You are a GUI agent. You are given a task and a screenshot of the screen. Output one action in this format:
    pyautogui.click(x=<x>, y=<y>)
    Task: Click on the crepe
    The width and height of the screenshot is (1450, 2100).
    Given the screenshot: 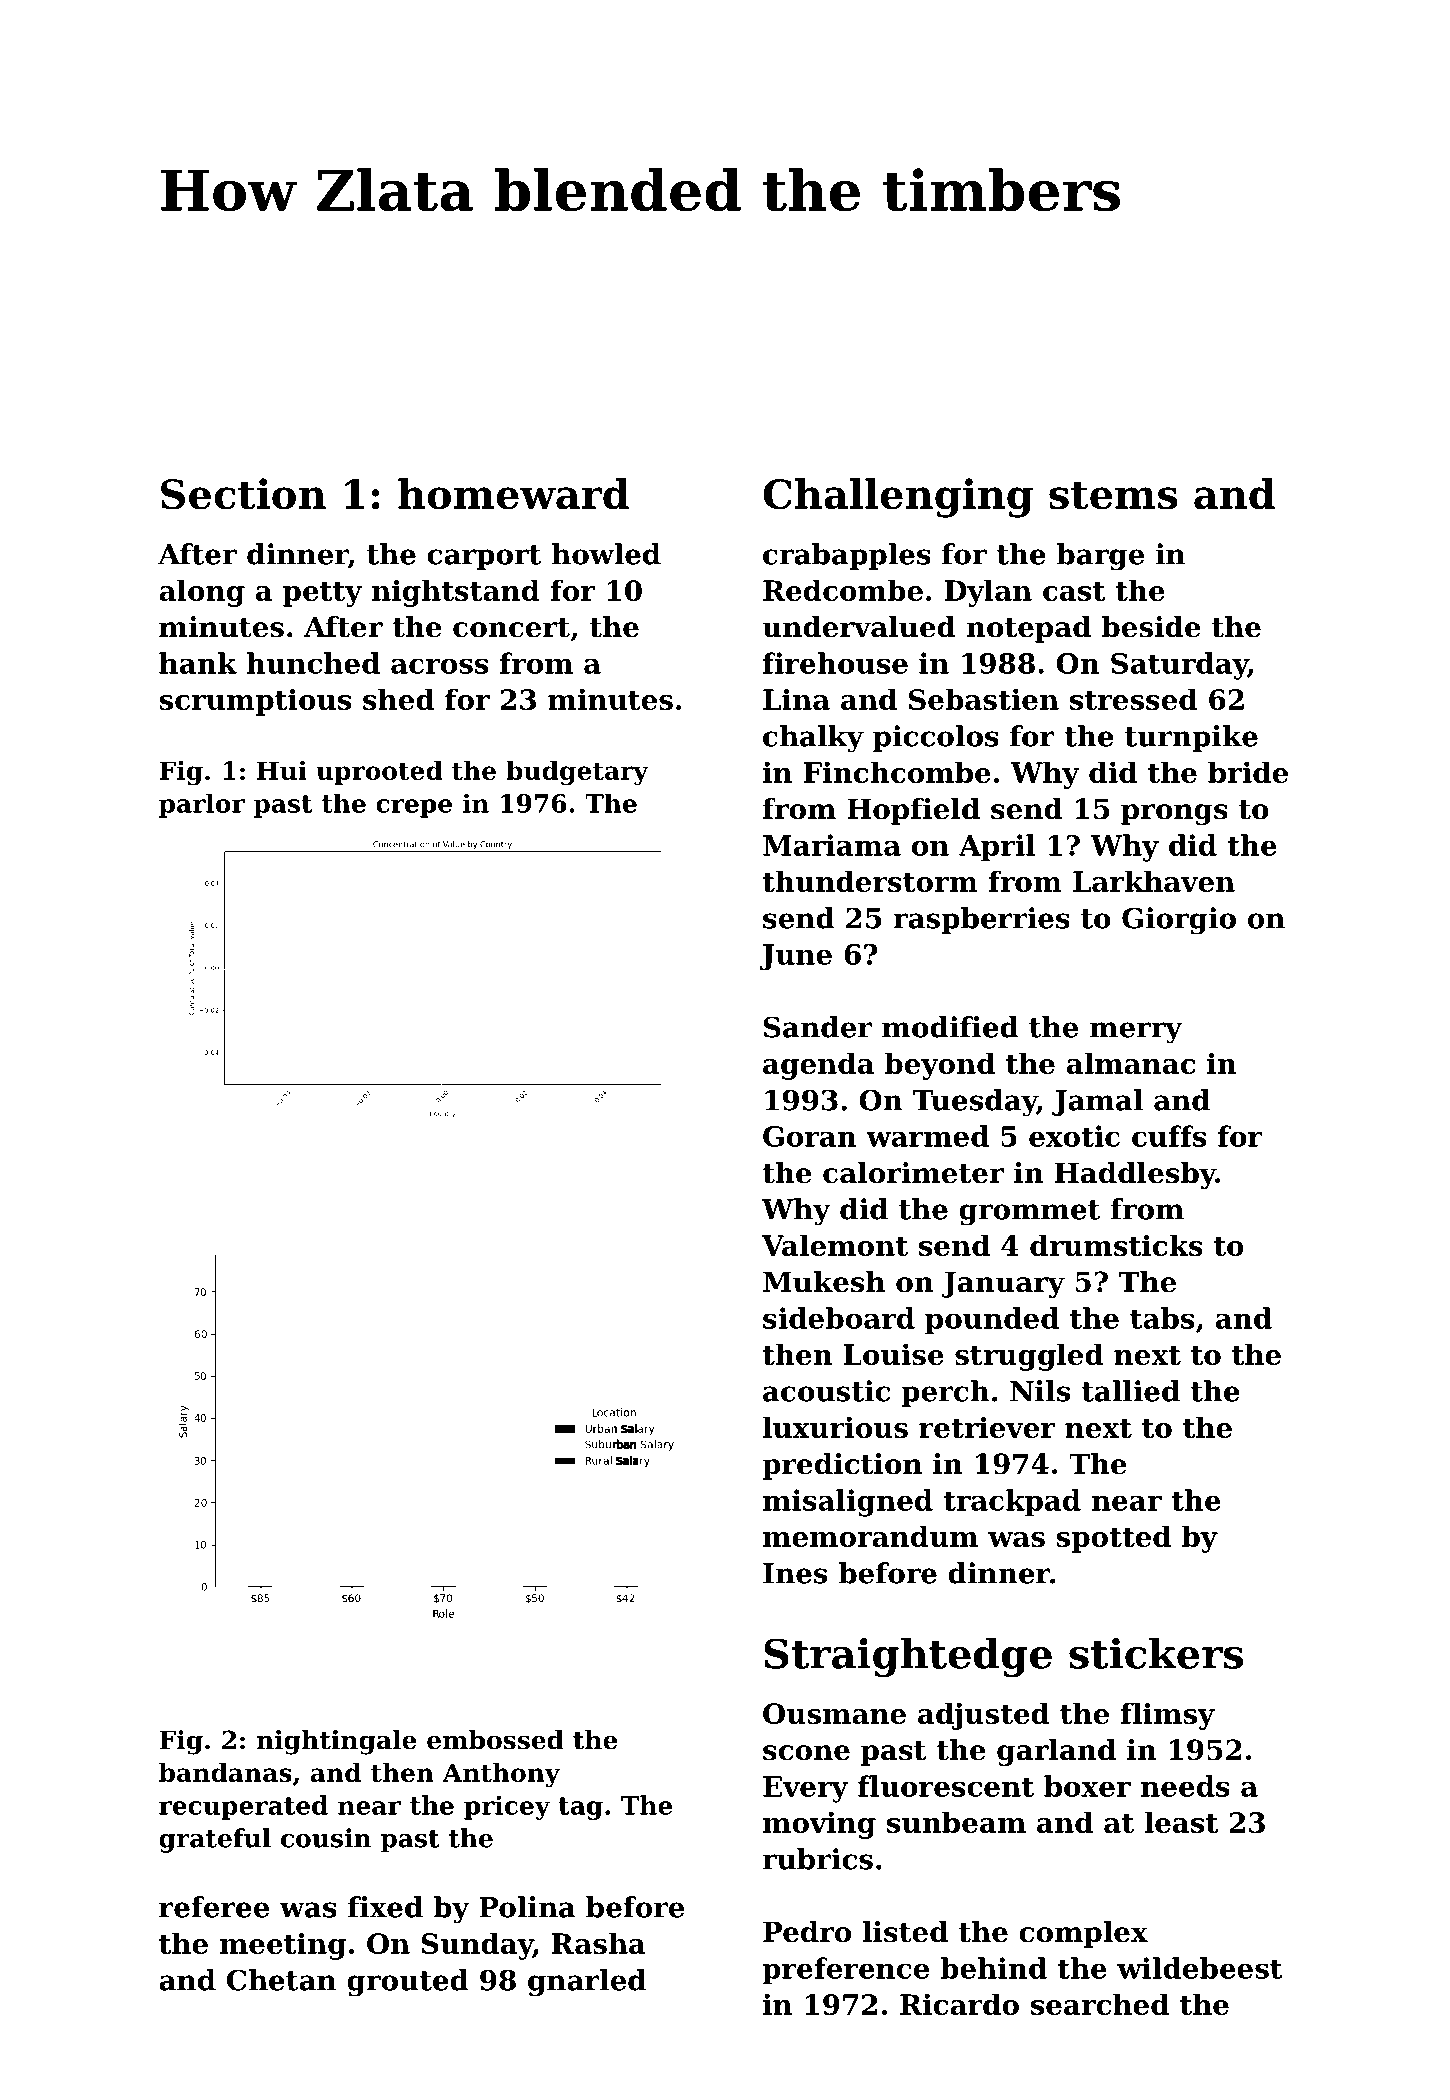 What is the action you would take?
    pyautogui.click(x=414, y=808)
